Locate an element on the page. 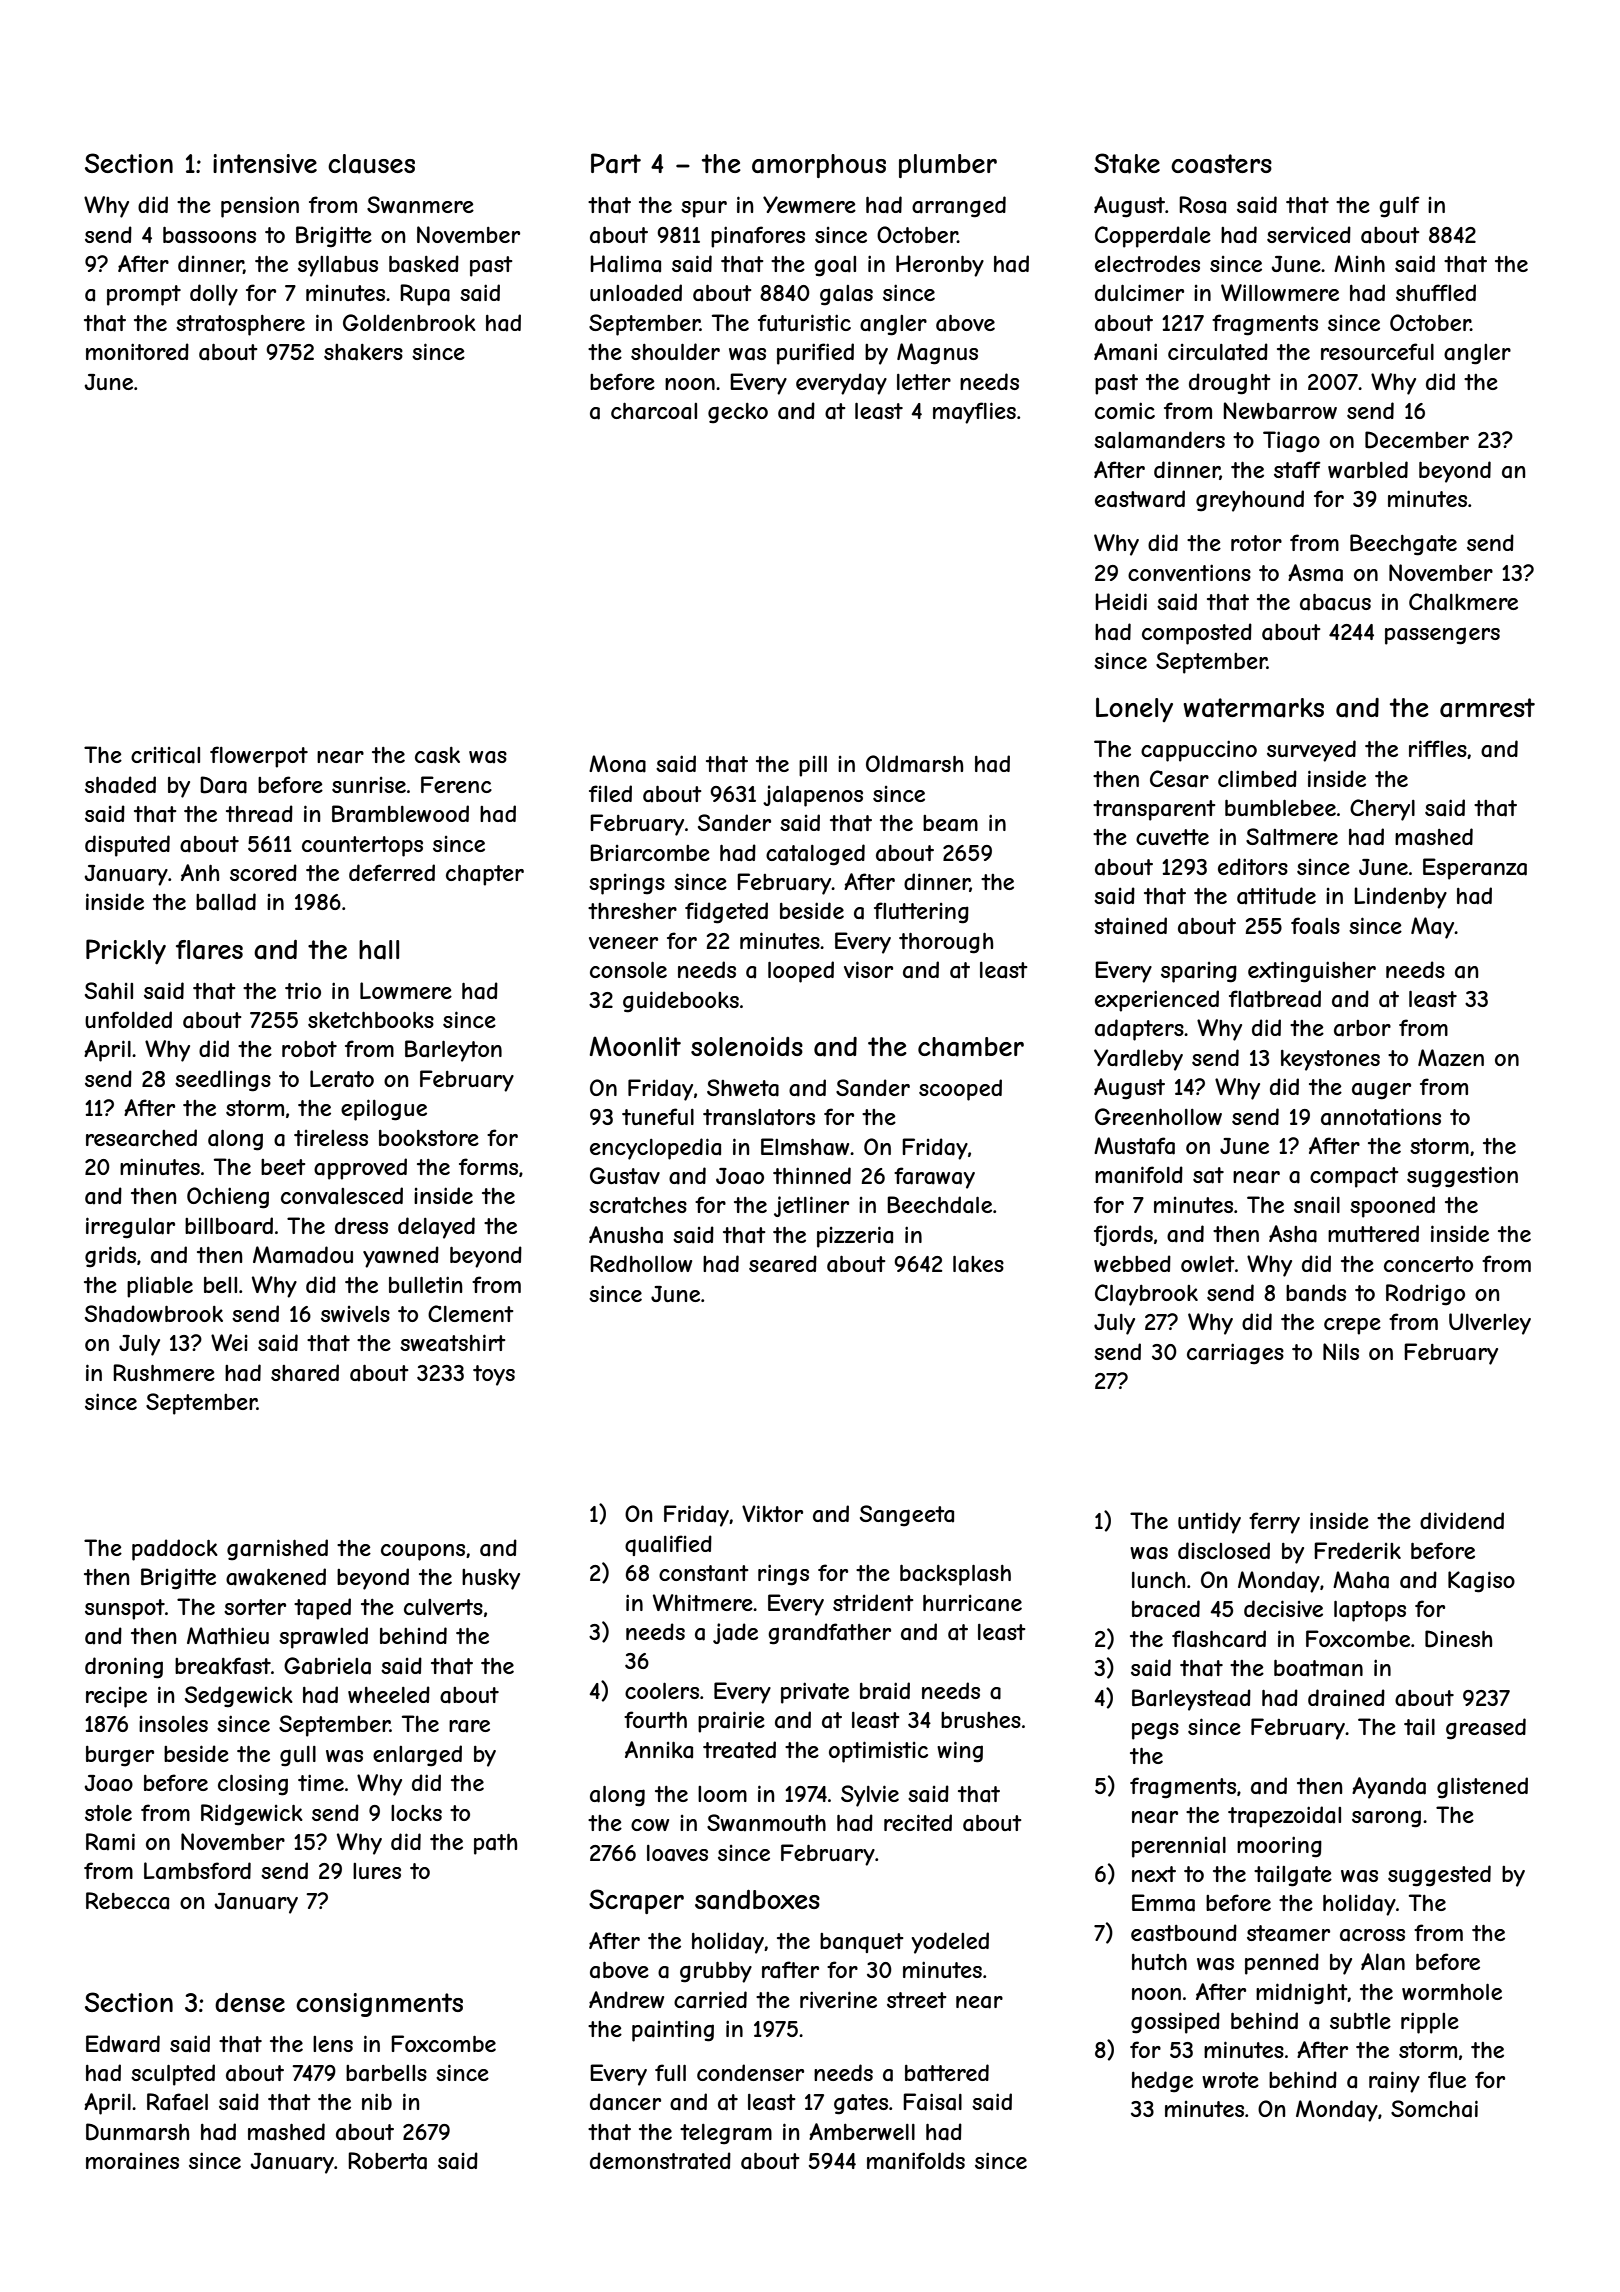  December is located at coordinates (1417, 440).
